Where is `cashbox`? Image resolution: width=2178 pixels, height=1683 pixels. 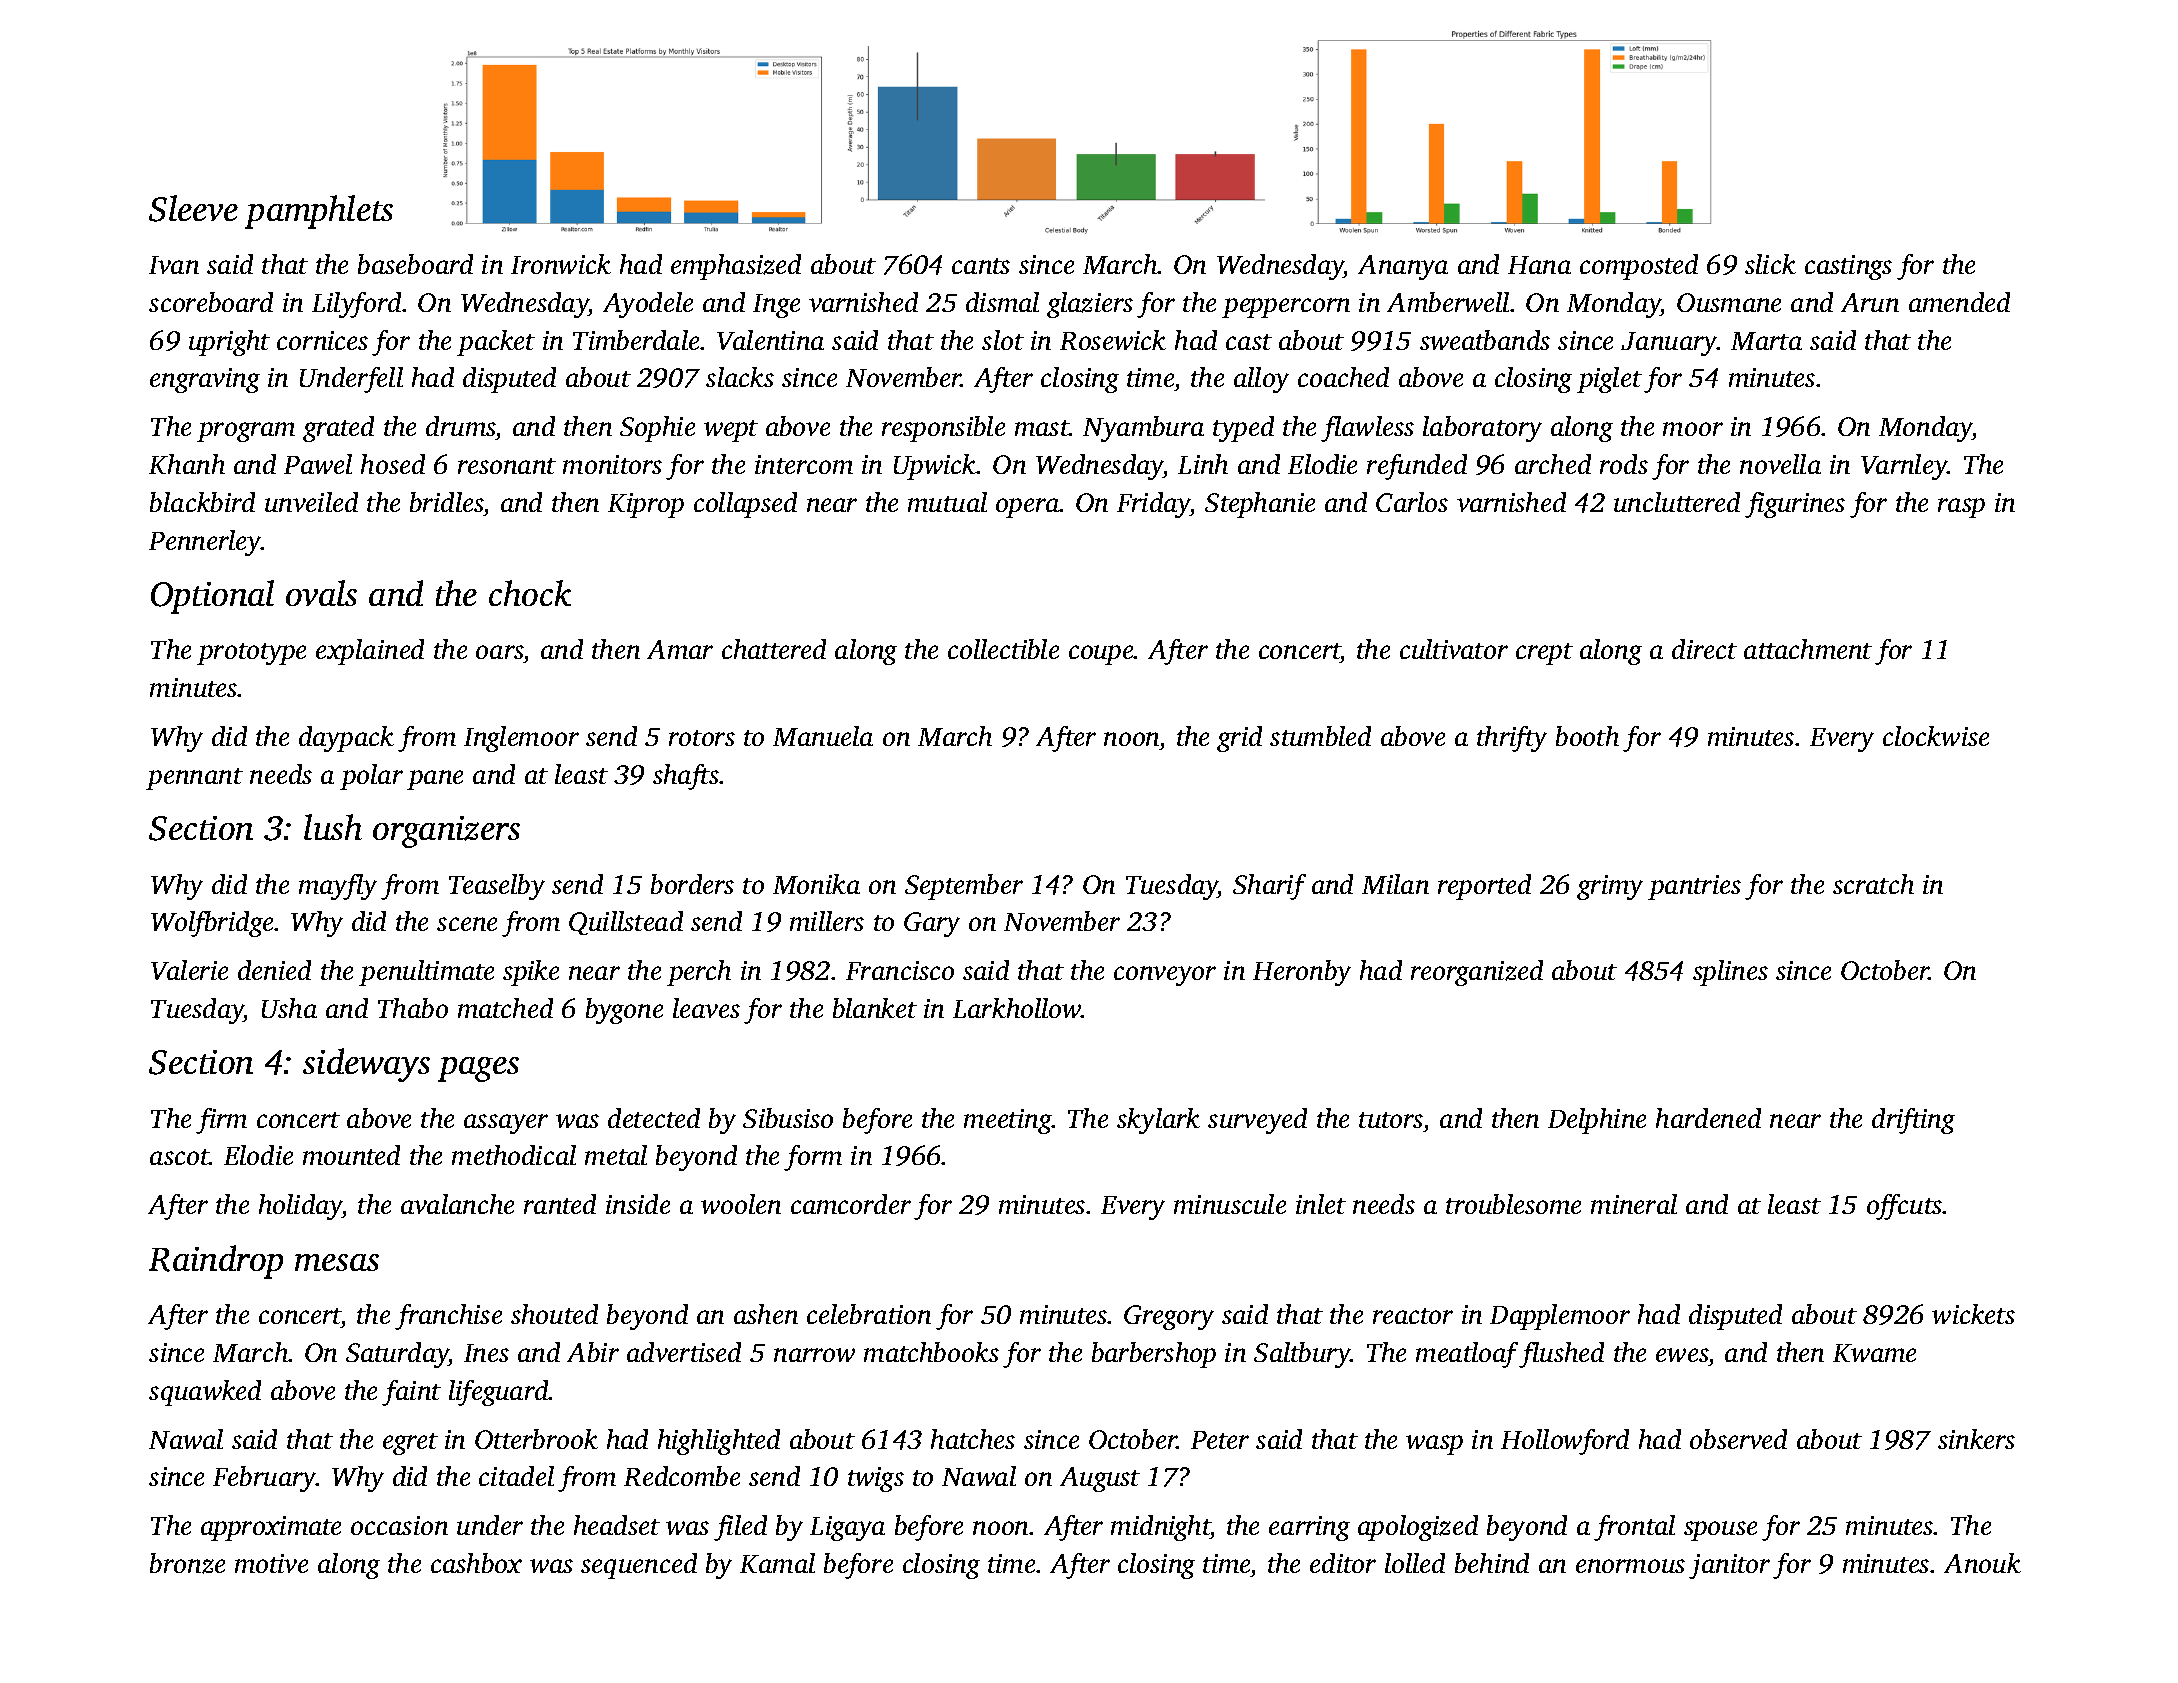 cashbox is located at coordinates (476, 1563).
